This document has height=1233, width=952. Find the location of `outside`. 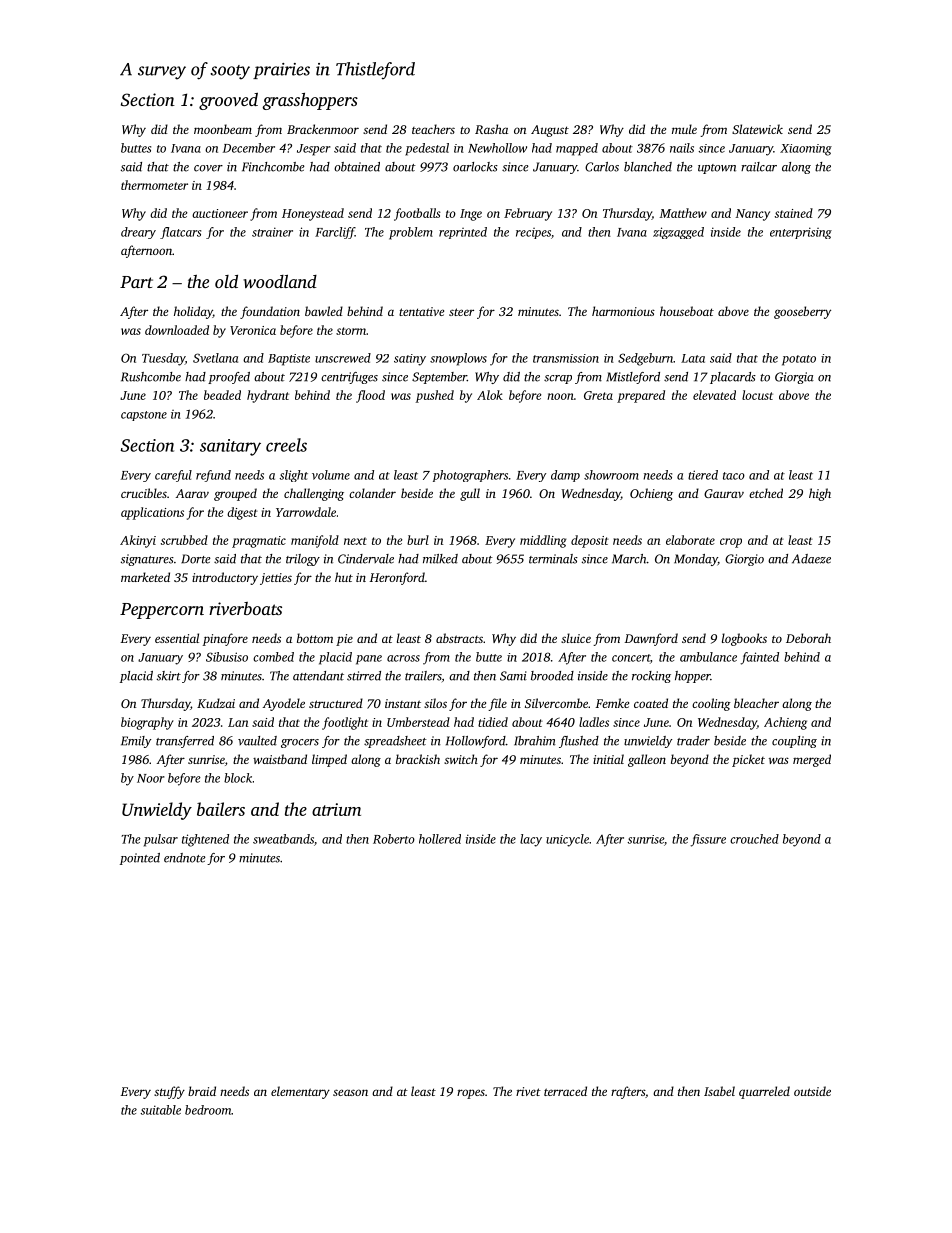

outside is located at coordinates (812, 1091).
